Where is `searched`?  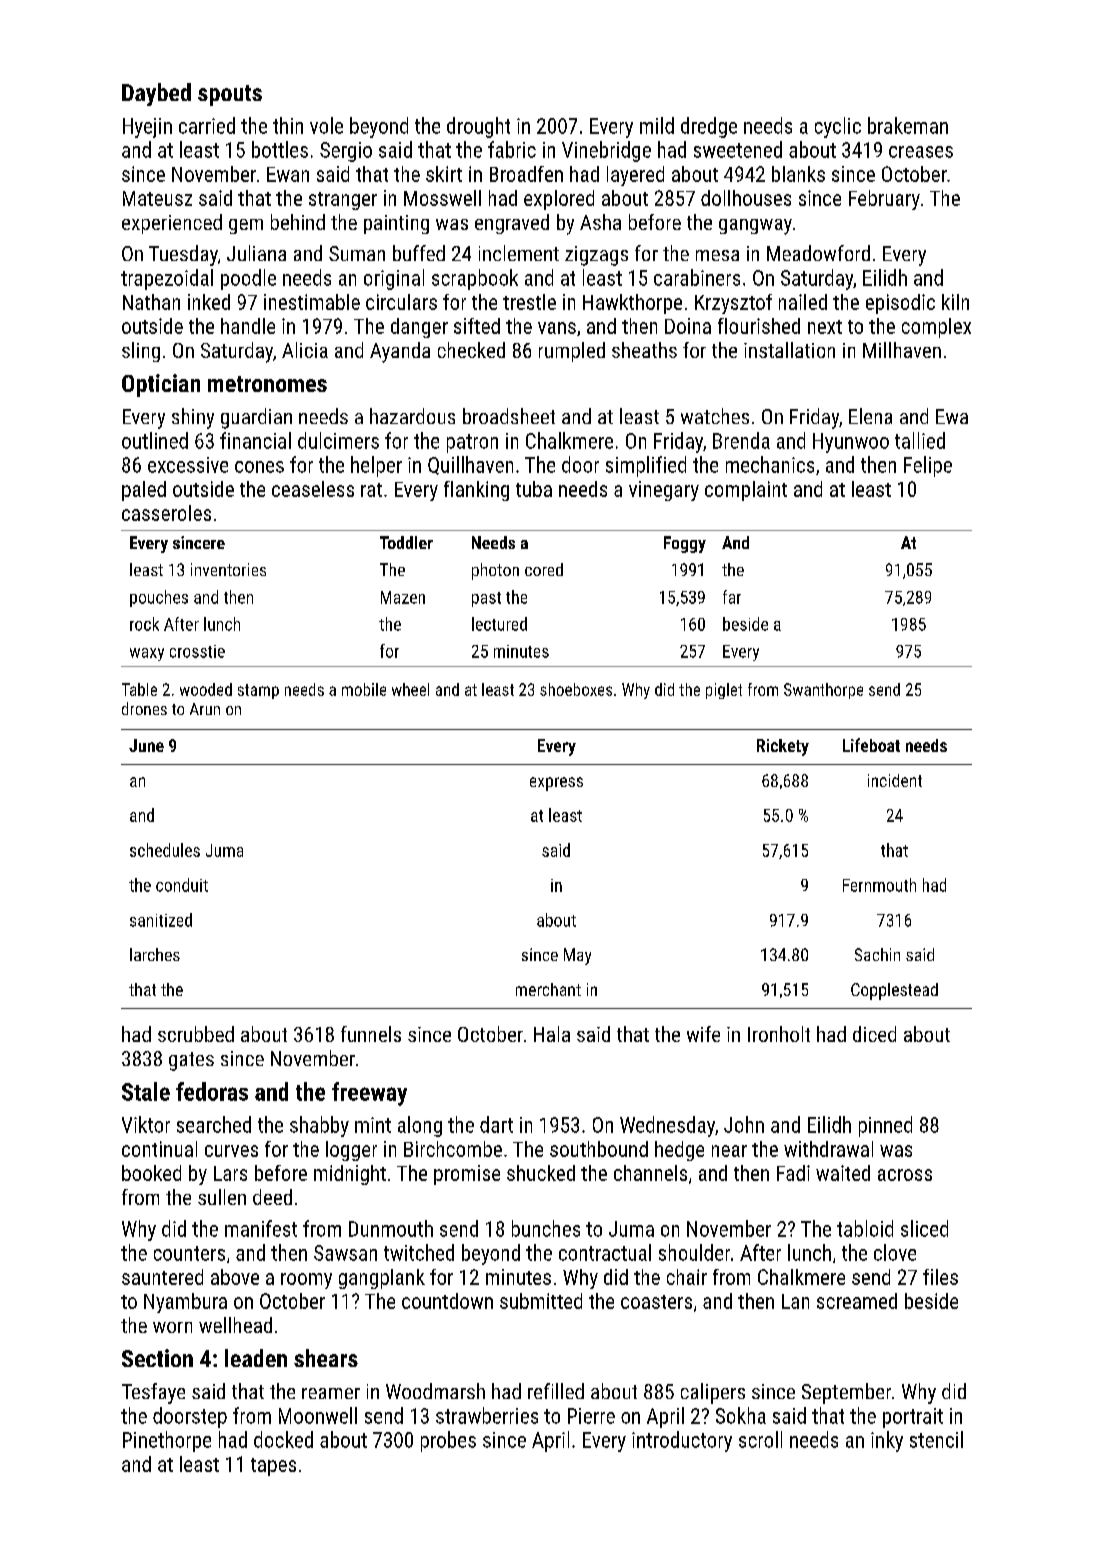 searched is located at coordinates (214, 1124).
